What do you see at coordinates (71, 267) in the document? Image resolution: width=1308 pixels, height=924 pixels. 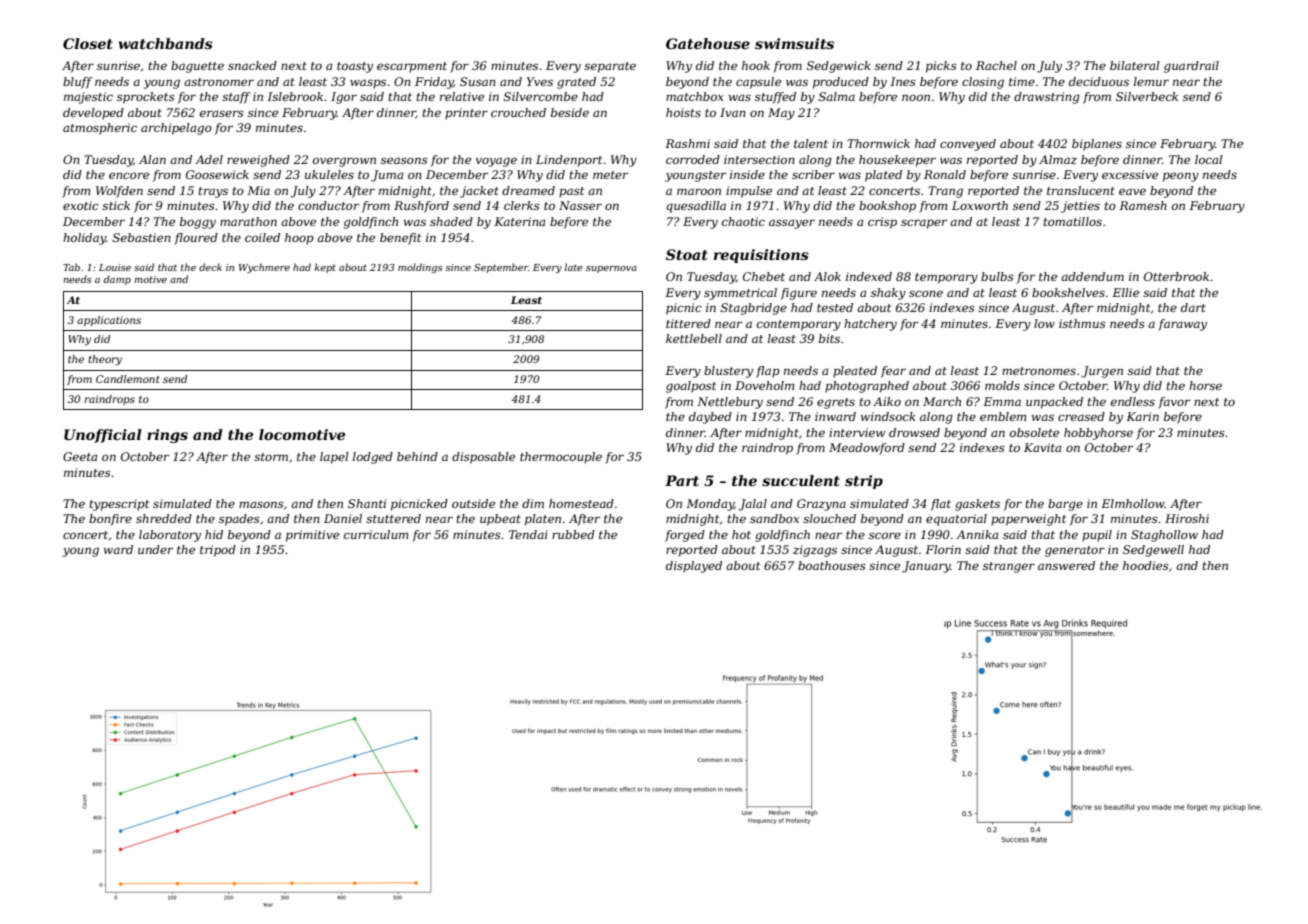 I see `Tab` at bounding box center [71, 267].
